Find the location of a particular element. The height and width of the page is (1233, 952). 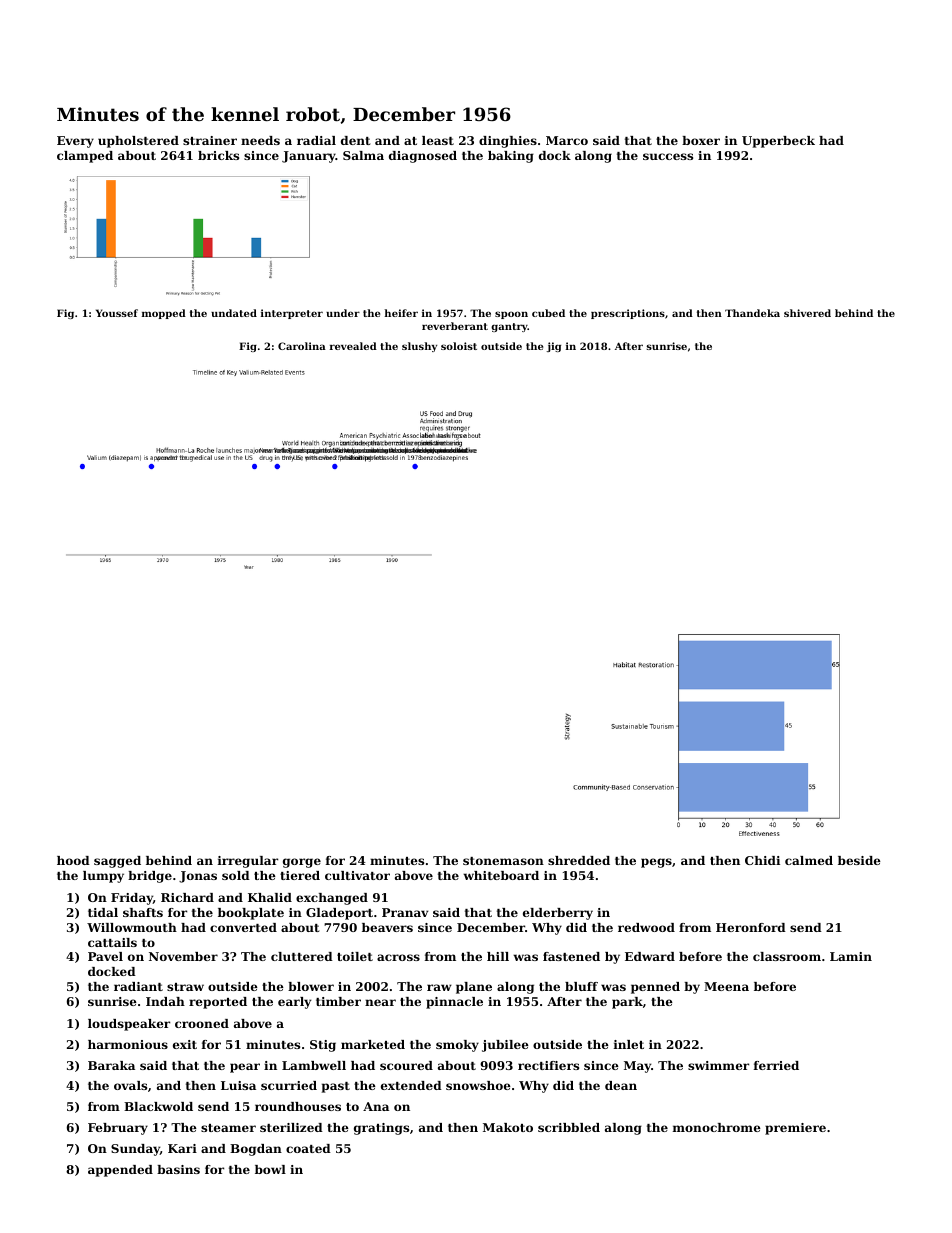

Chidi is located at coordinates (762, 860).
